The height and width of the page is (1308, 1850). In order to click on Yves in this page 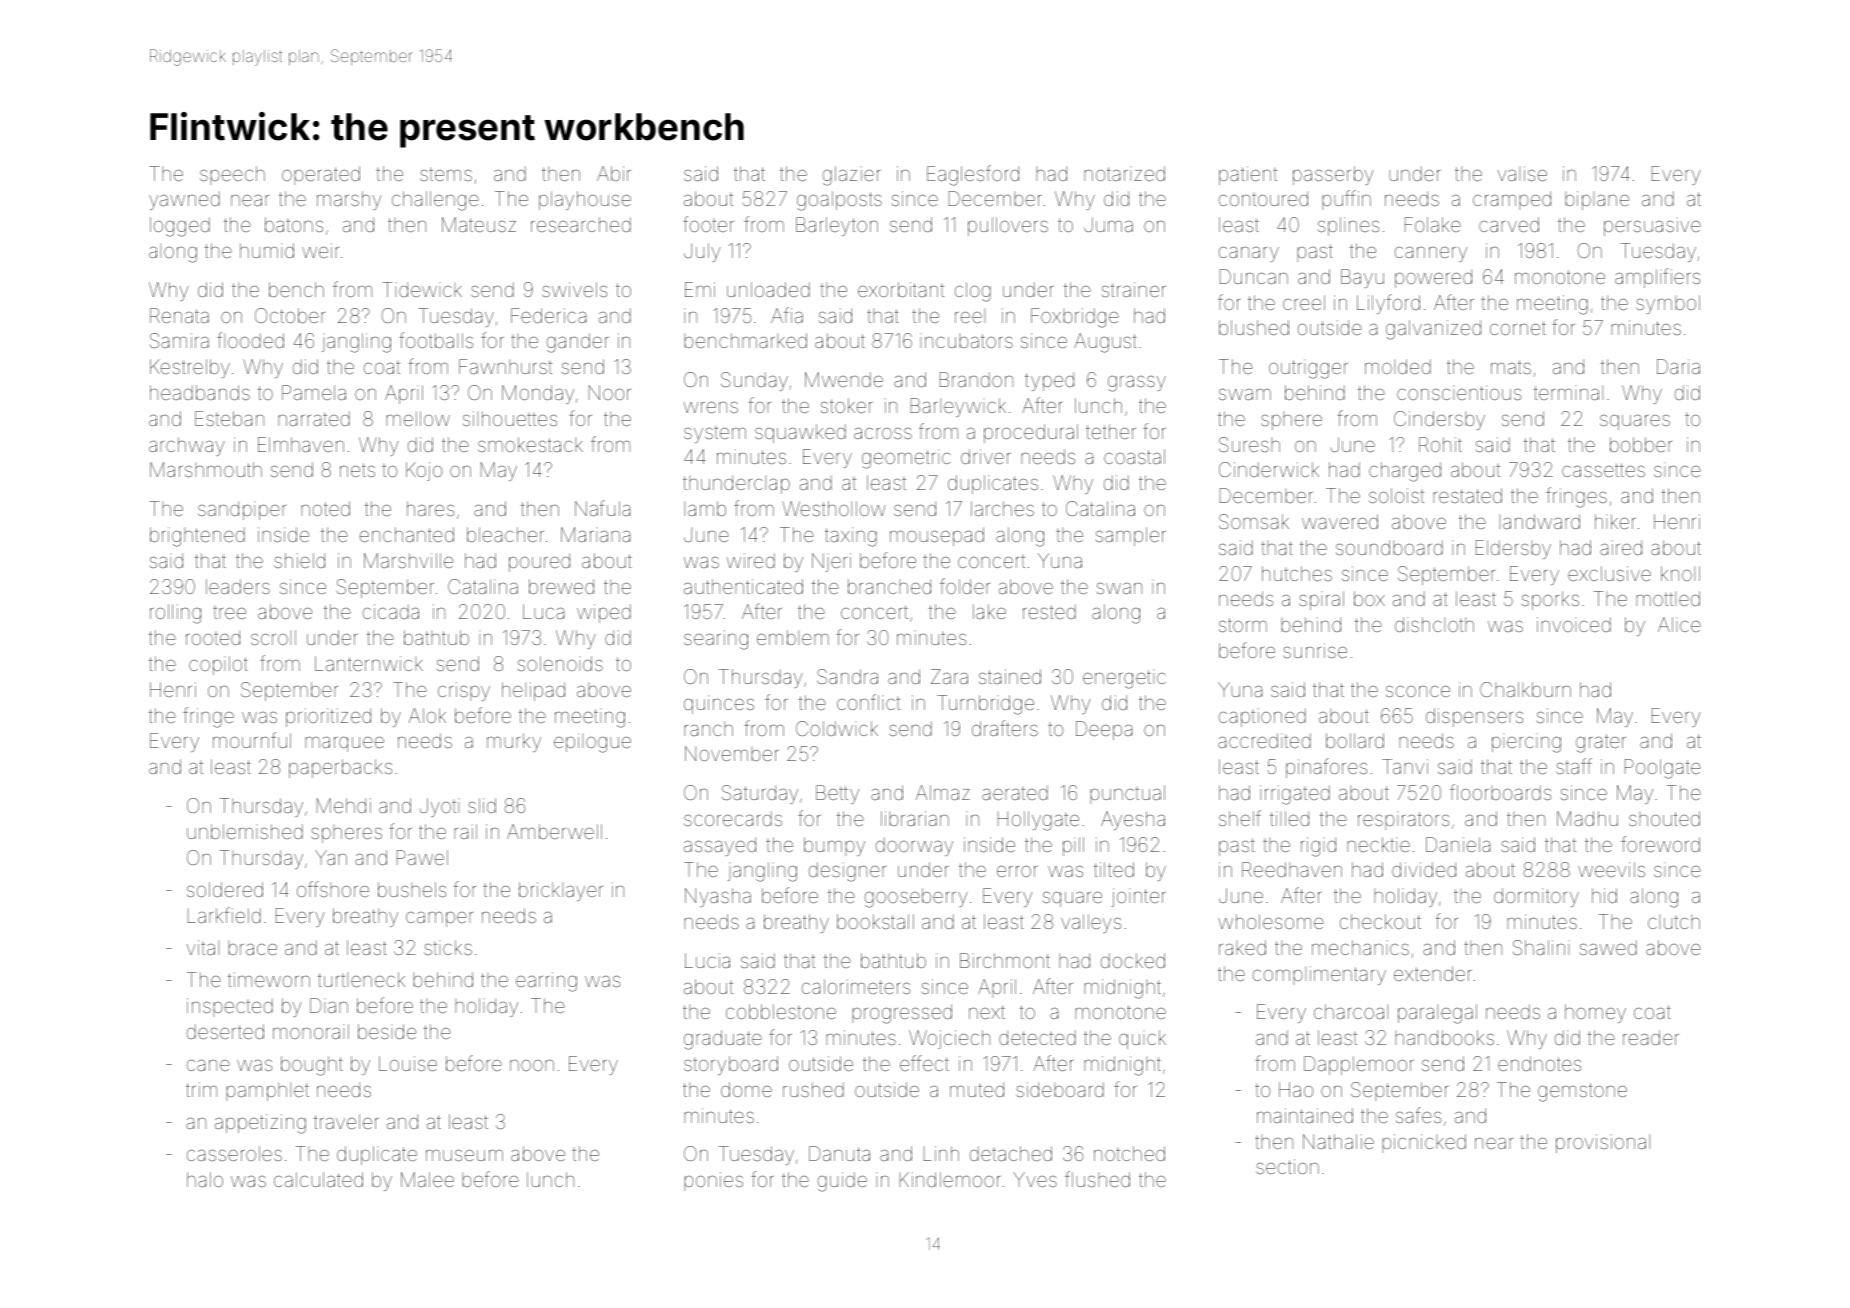, I will do `click(1035, 1179)`.
